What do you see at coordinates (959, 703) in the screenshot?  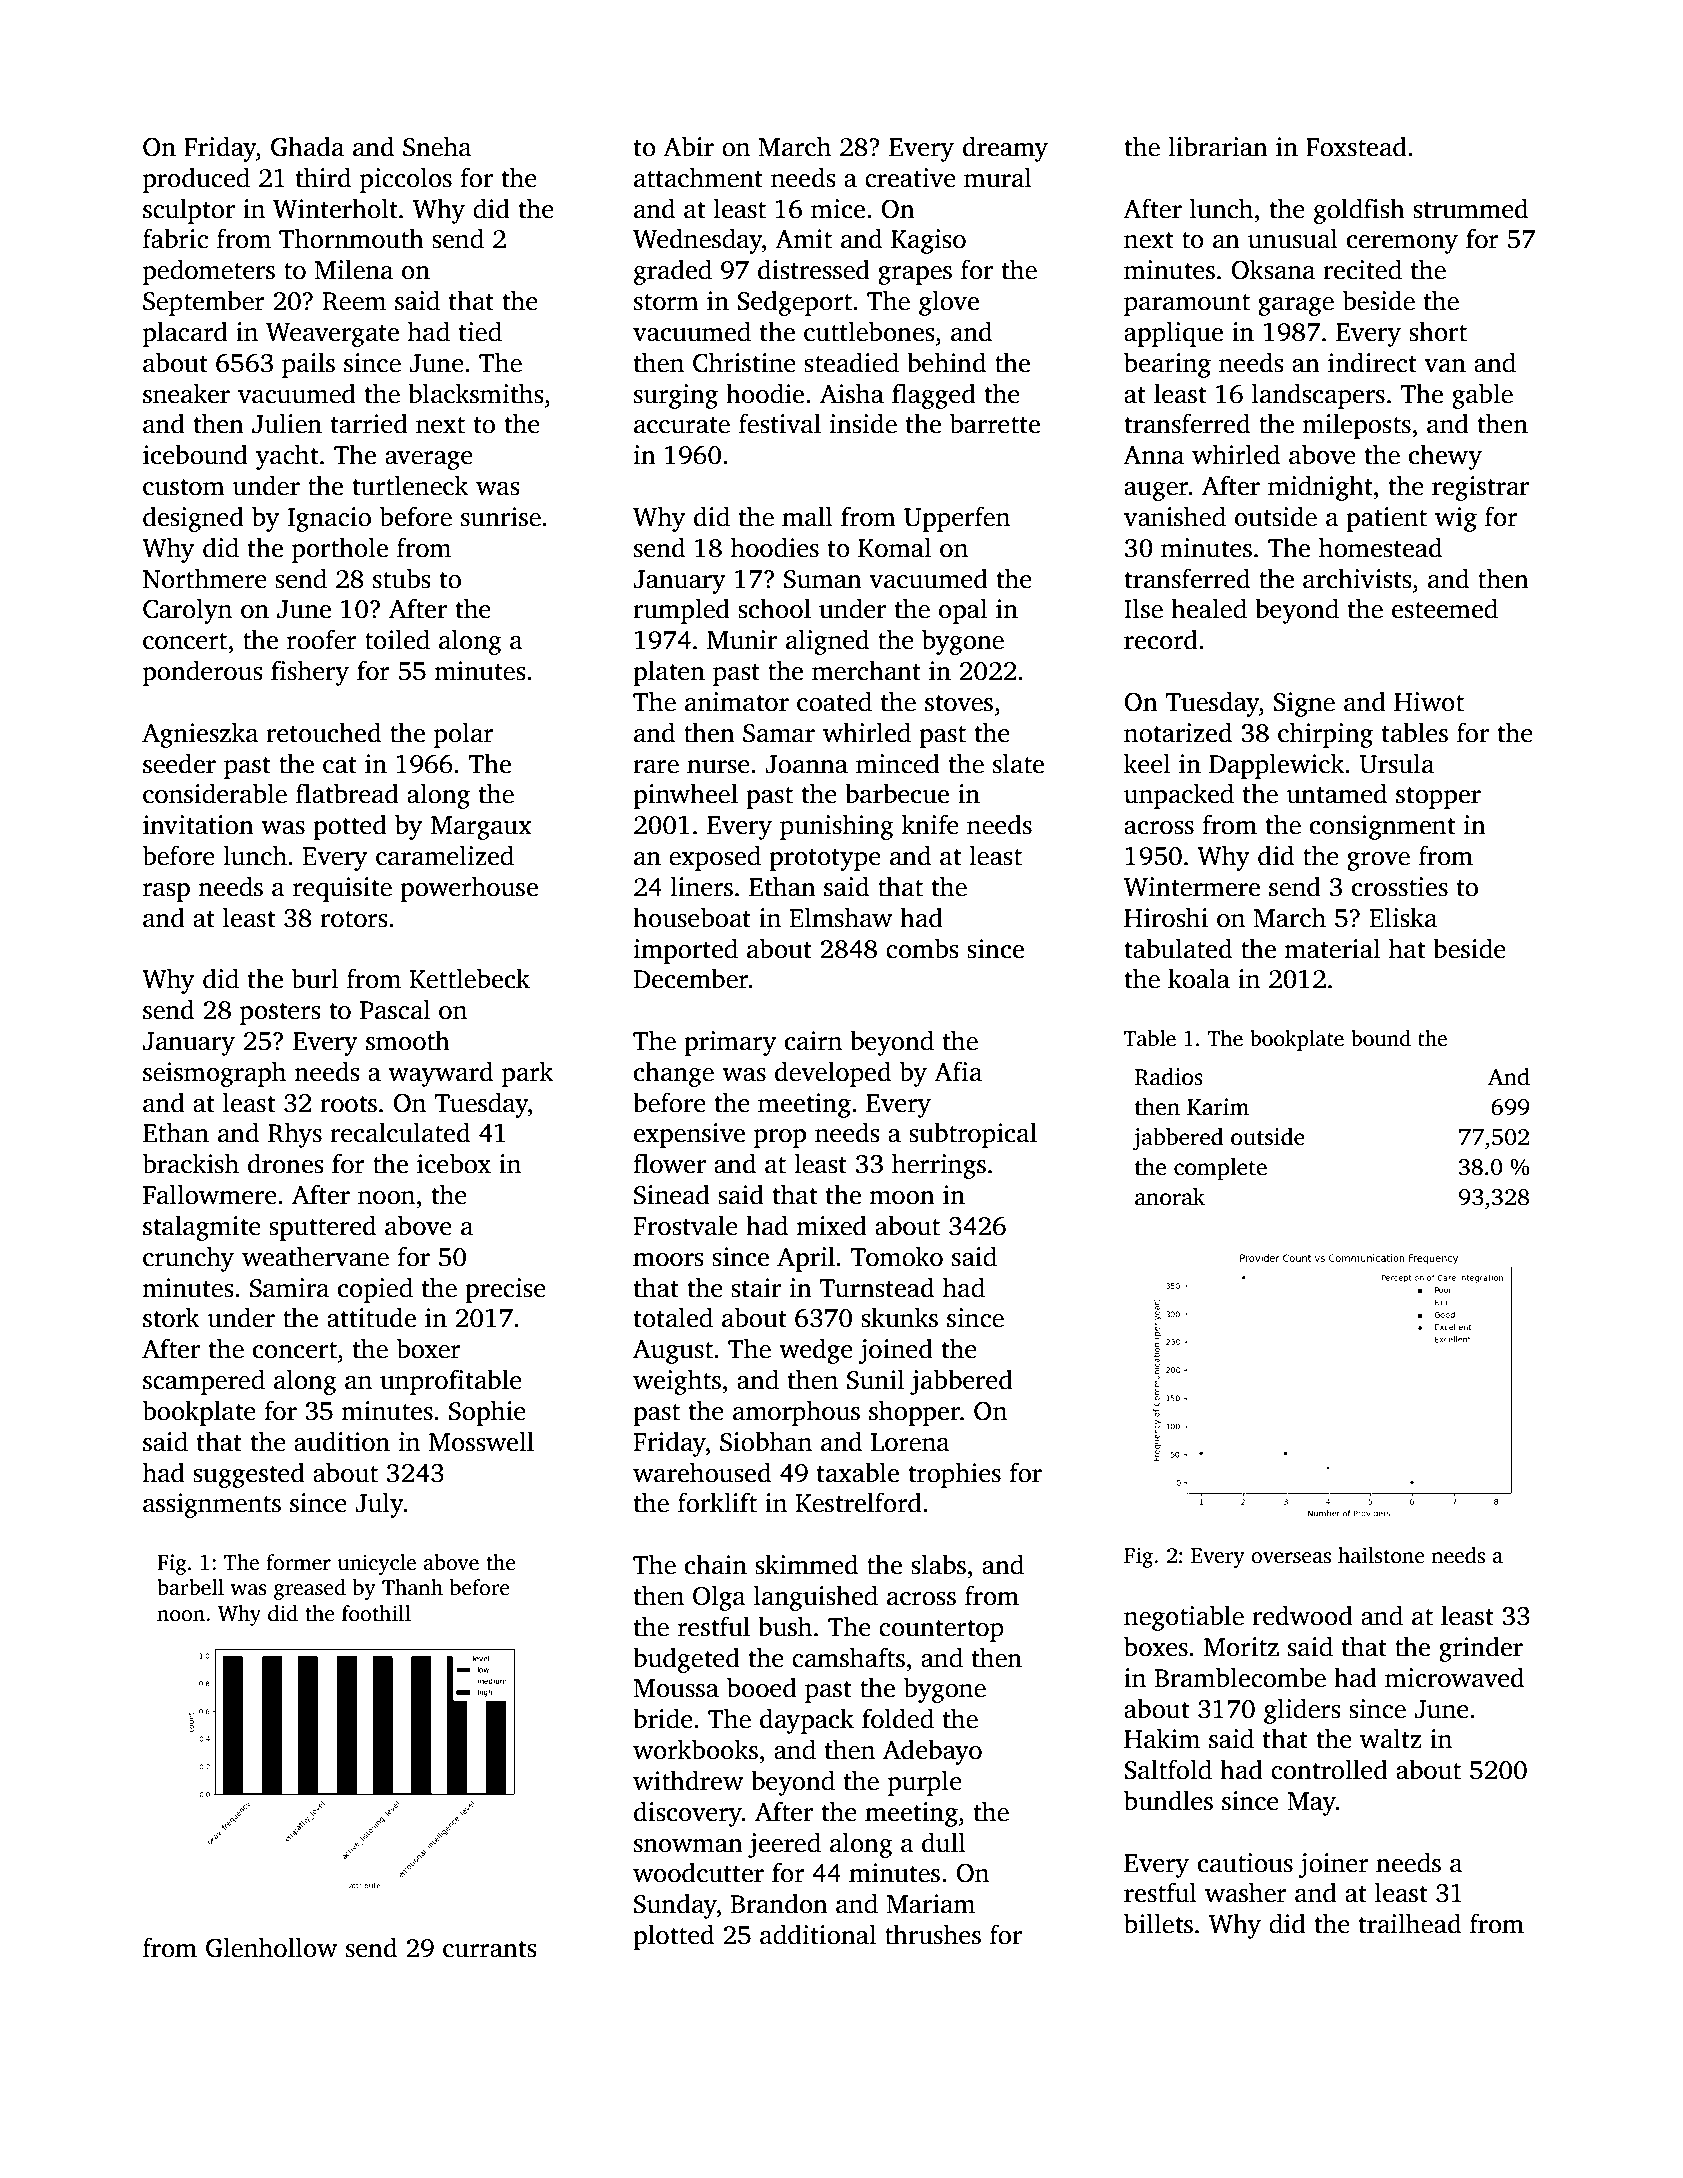 I see `stoves` at bounding box center [959, 703].
